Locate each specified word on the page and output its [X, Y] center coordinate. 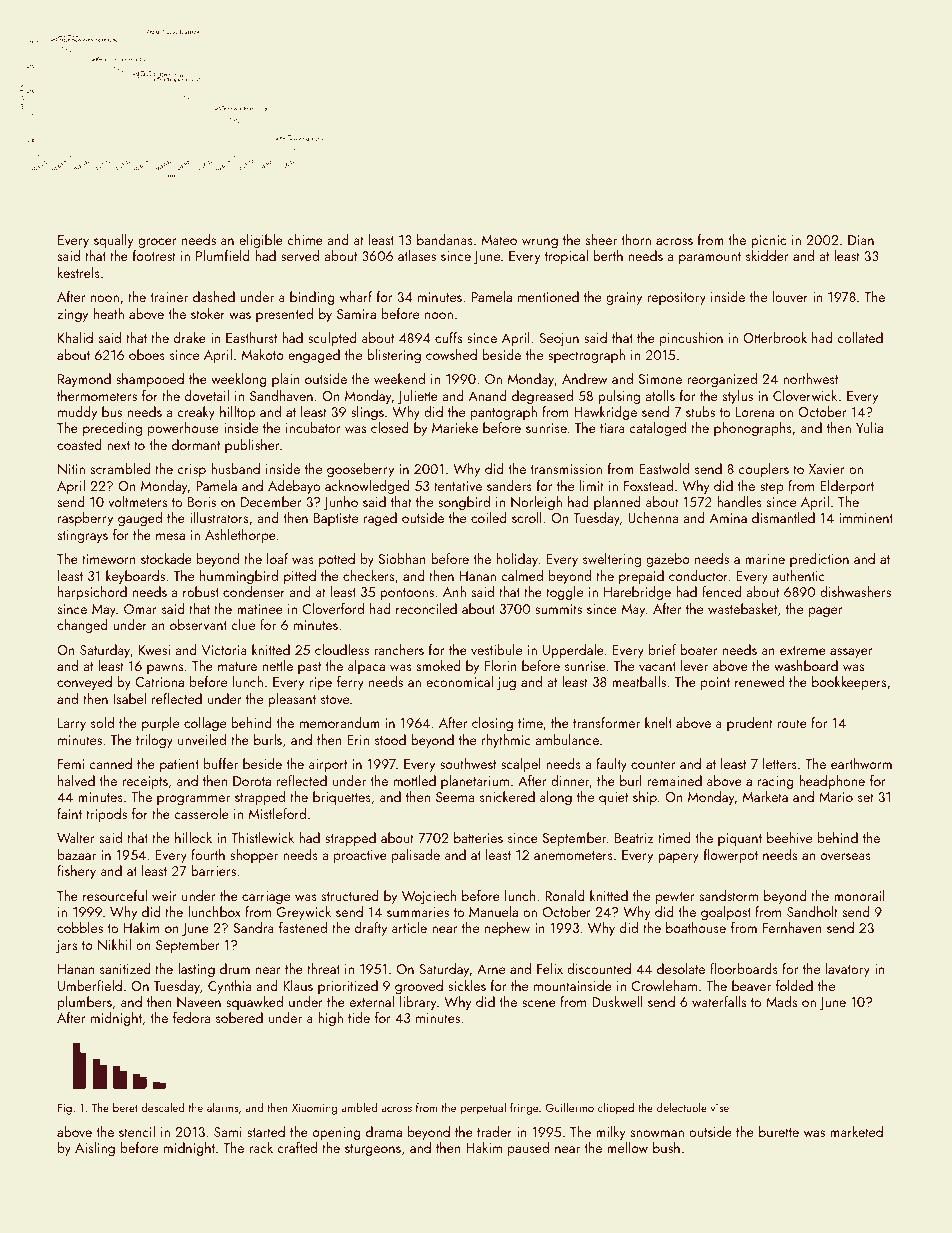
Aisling [95, 1149]
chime [305, 239]
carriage [266, 897]
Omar [140, 609]
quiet [613, 798]
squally [113, 241]
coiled [489, 517]
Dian [861, 240]
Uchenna [653, 517]
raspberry [85, 519]
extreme [803, 650]
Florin [501, 665]
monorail [859, 895]
